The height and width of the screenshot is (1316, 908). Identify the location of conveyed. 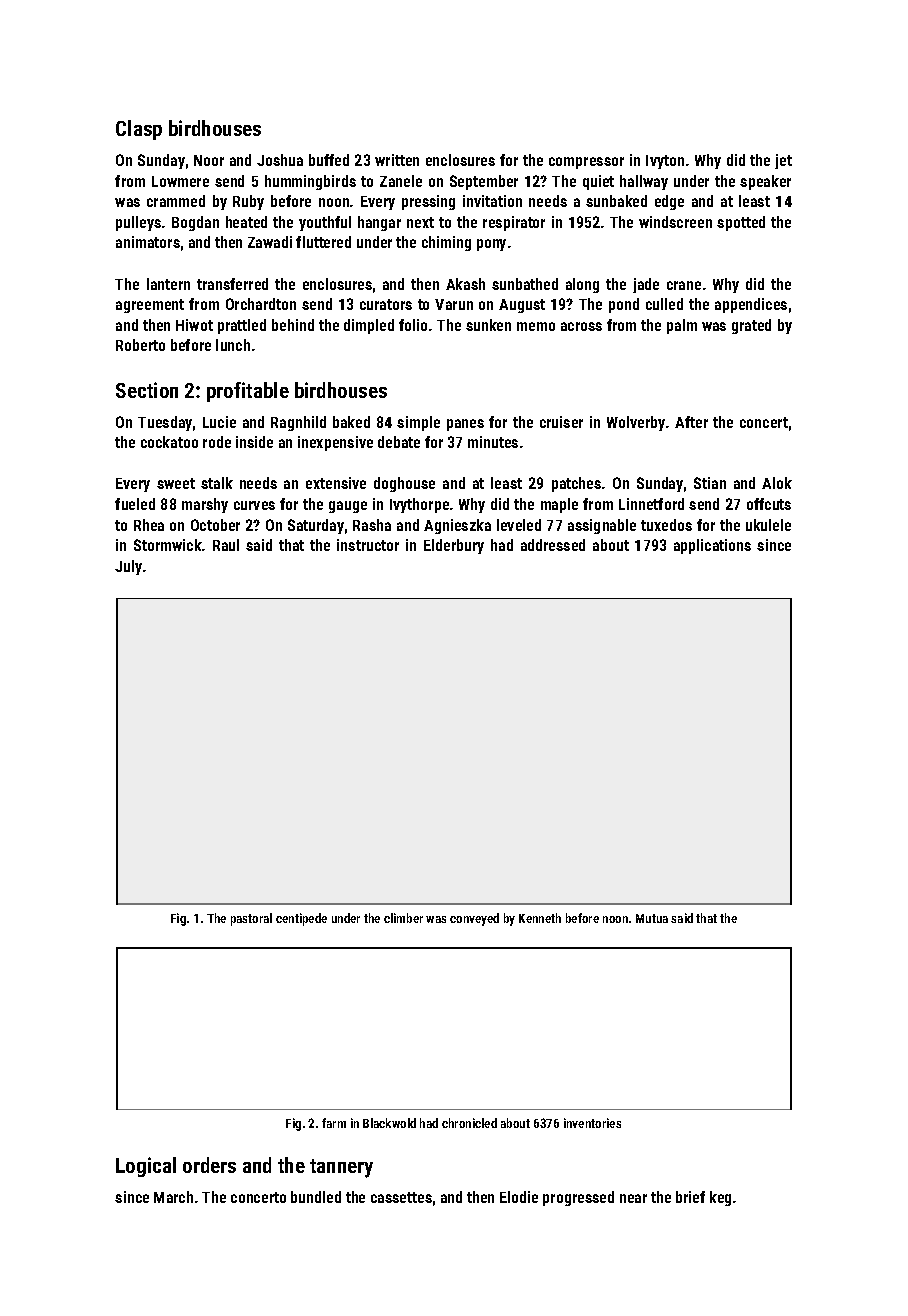
(474, 919).
